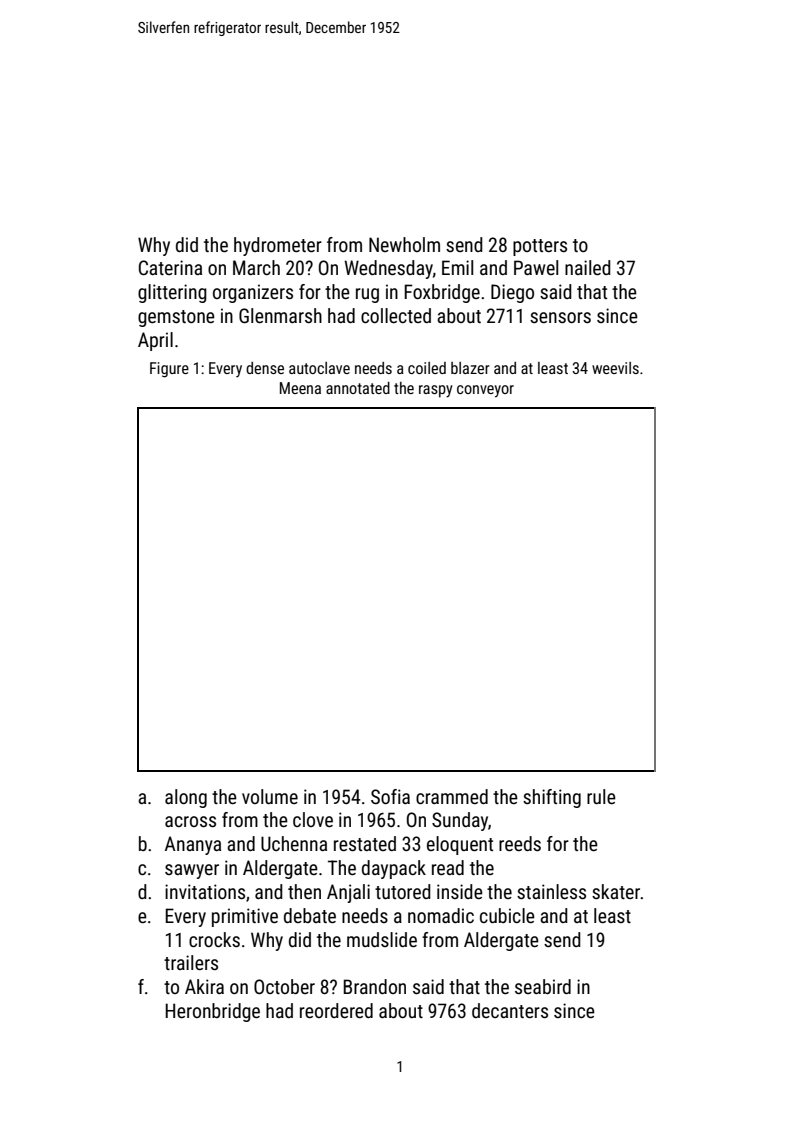 The image size is (793, 1125). Describe the element at coordinates (212, 1012) in the screenshot. I see `Heronbridge` at that location.
